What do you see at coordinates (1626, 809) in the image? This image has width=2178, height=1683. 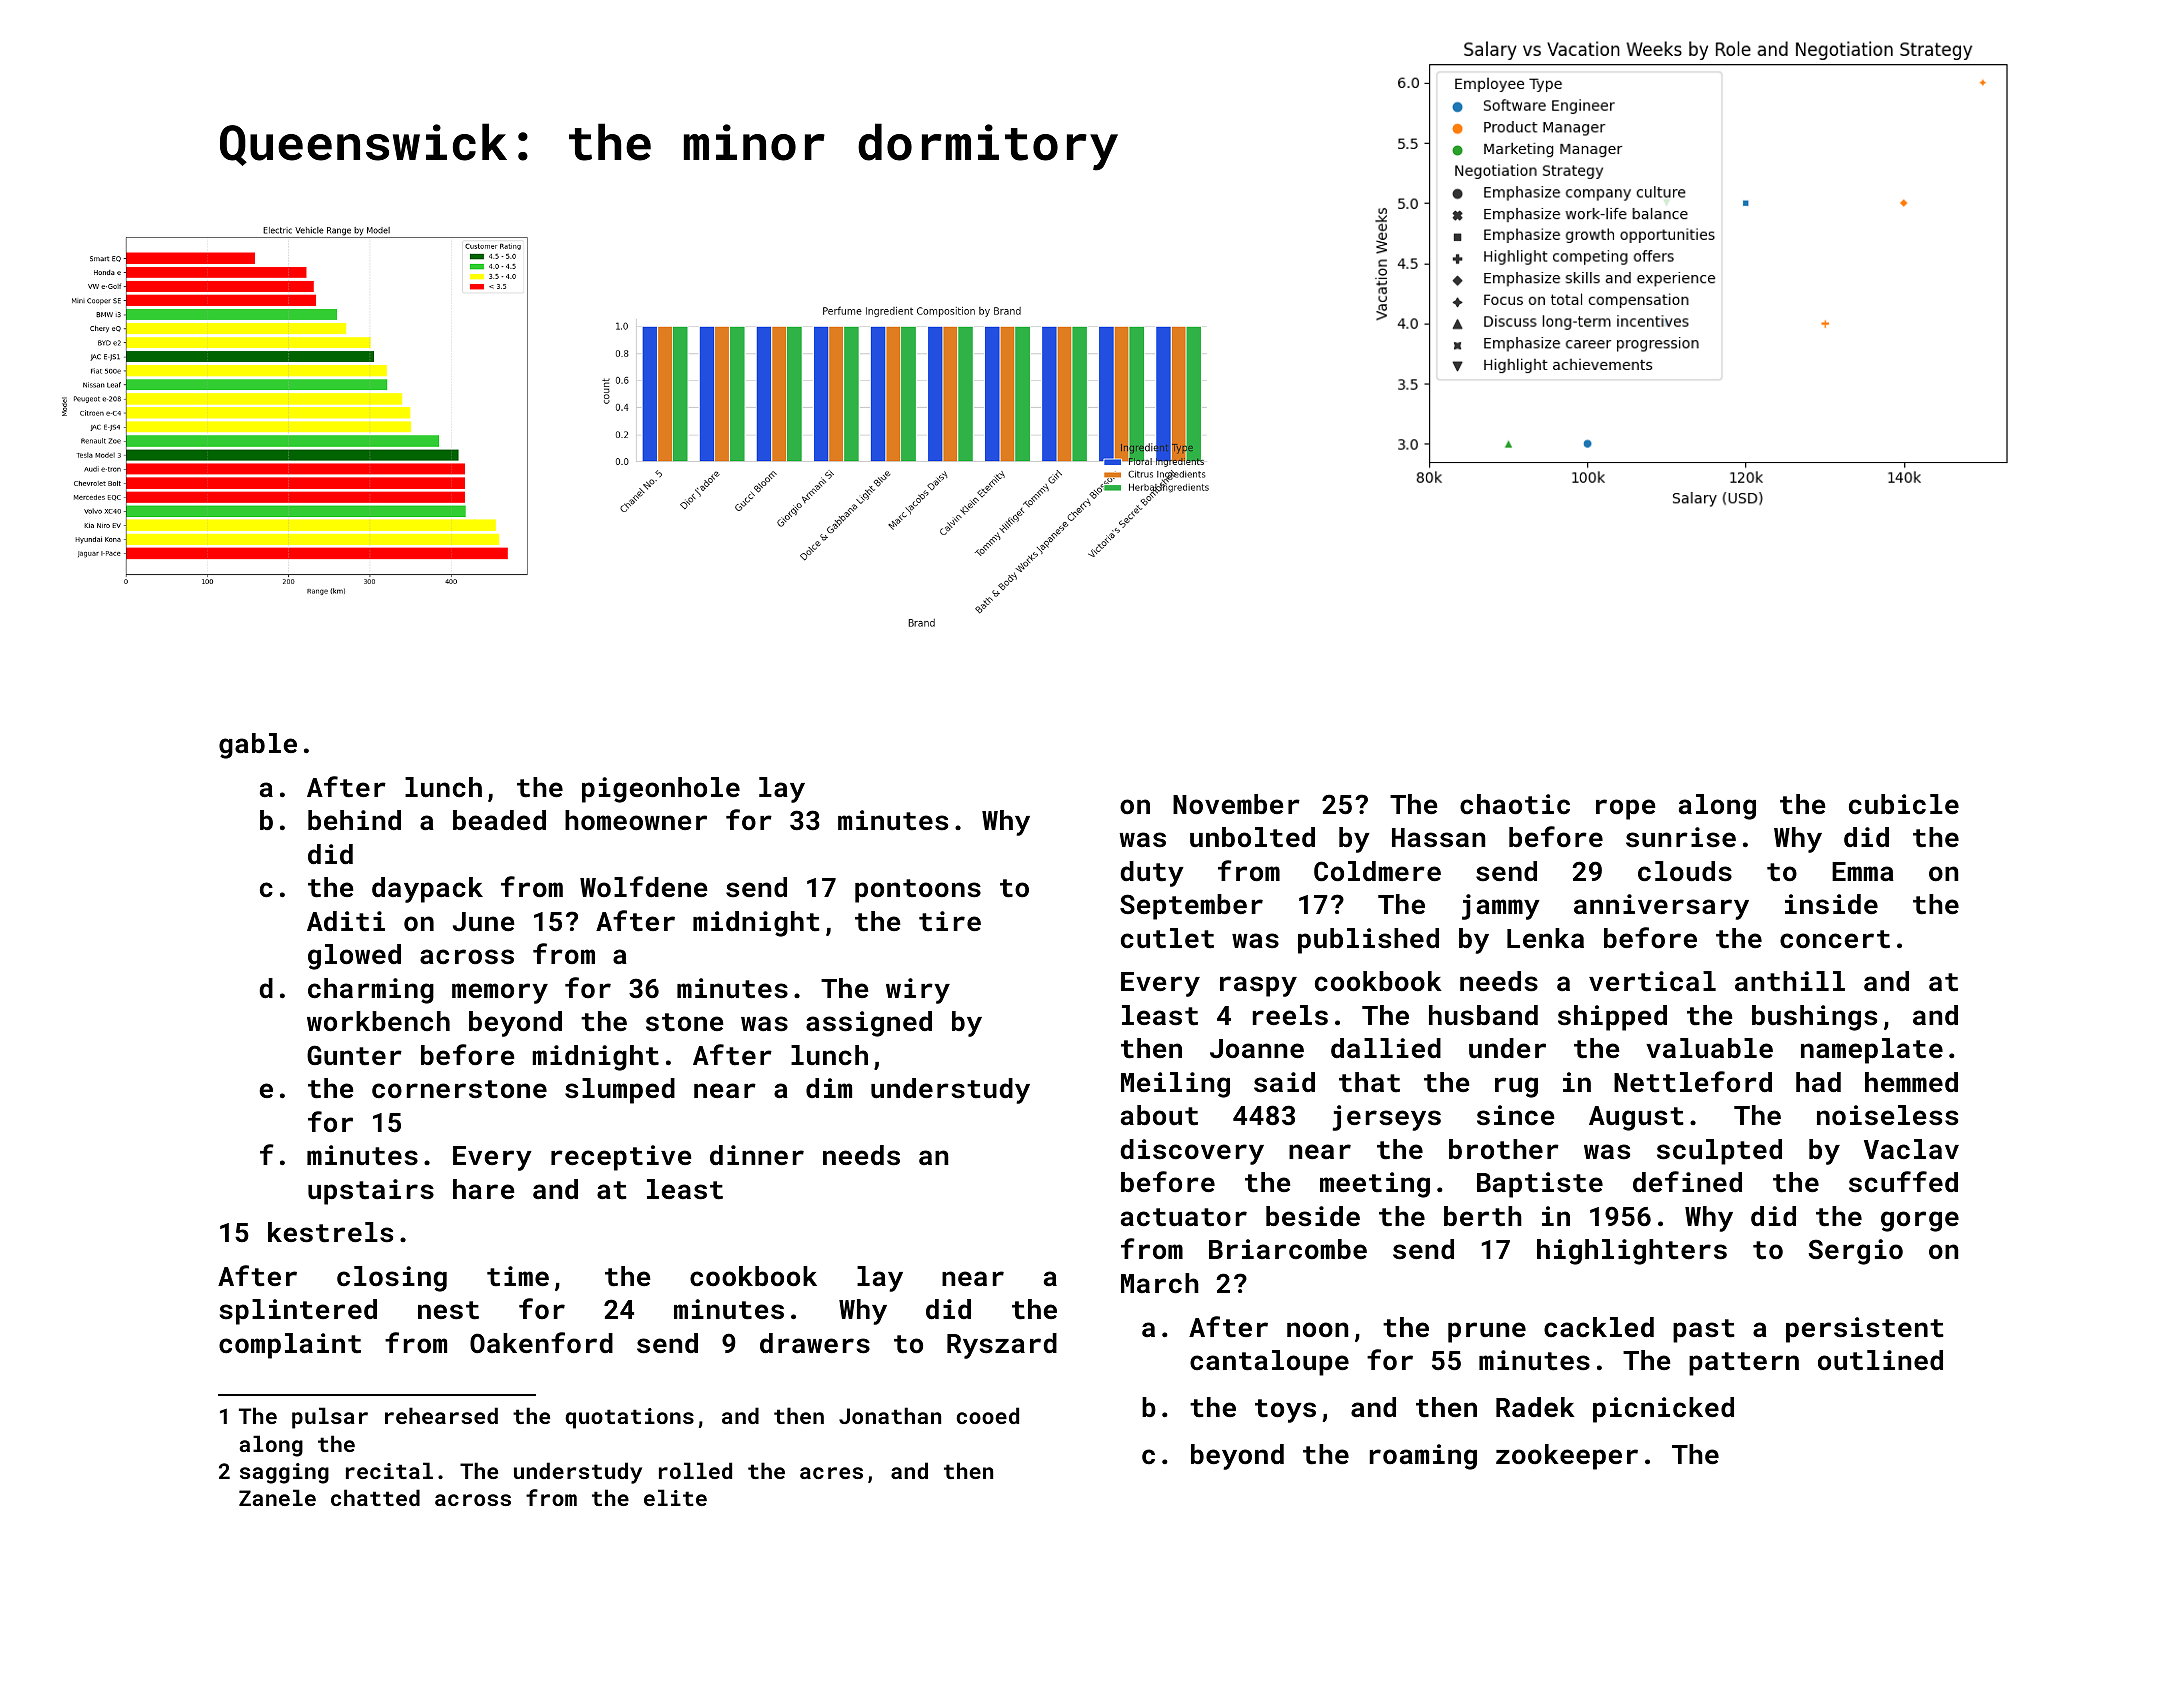 I see `rope` at bounding box center [1626, 809].
